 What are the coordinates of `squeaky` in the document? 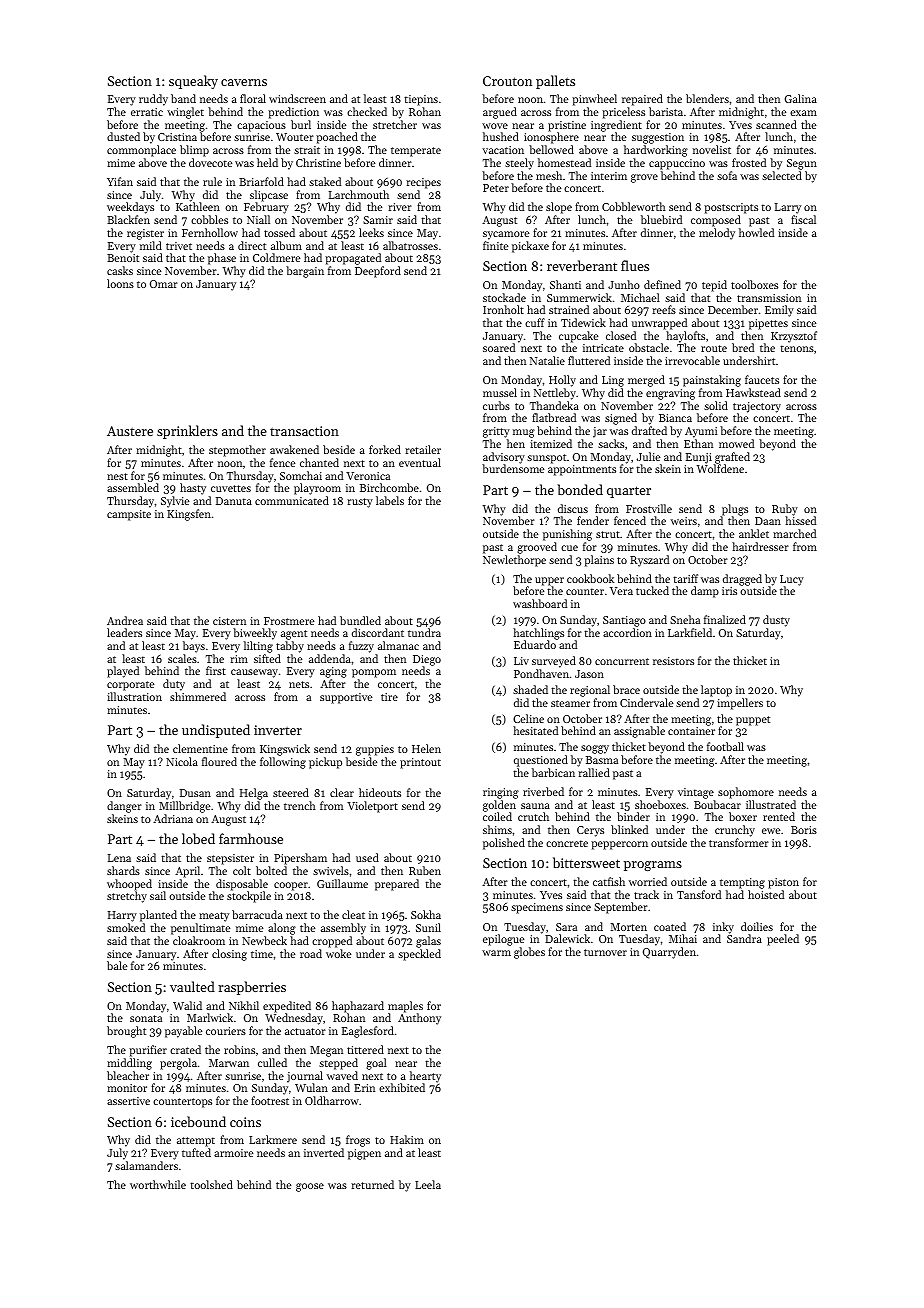 It's located at (193, 82).
